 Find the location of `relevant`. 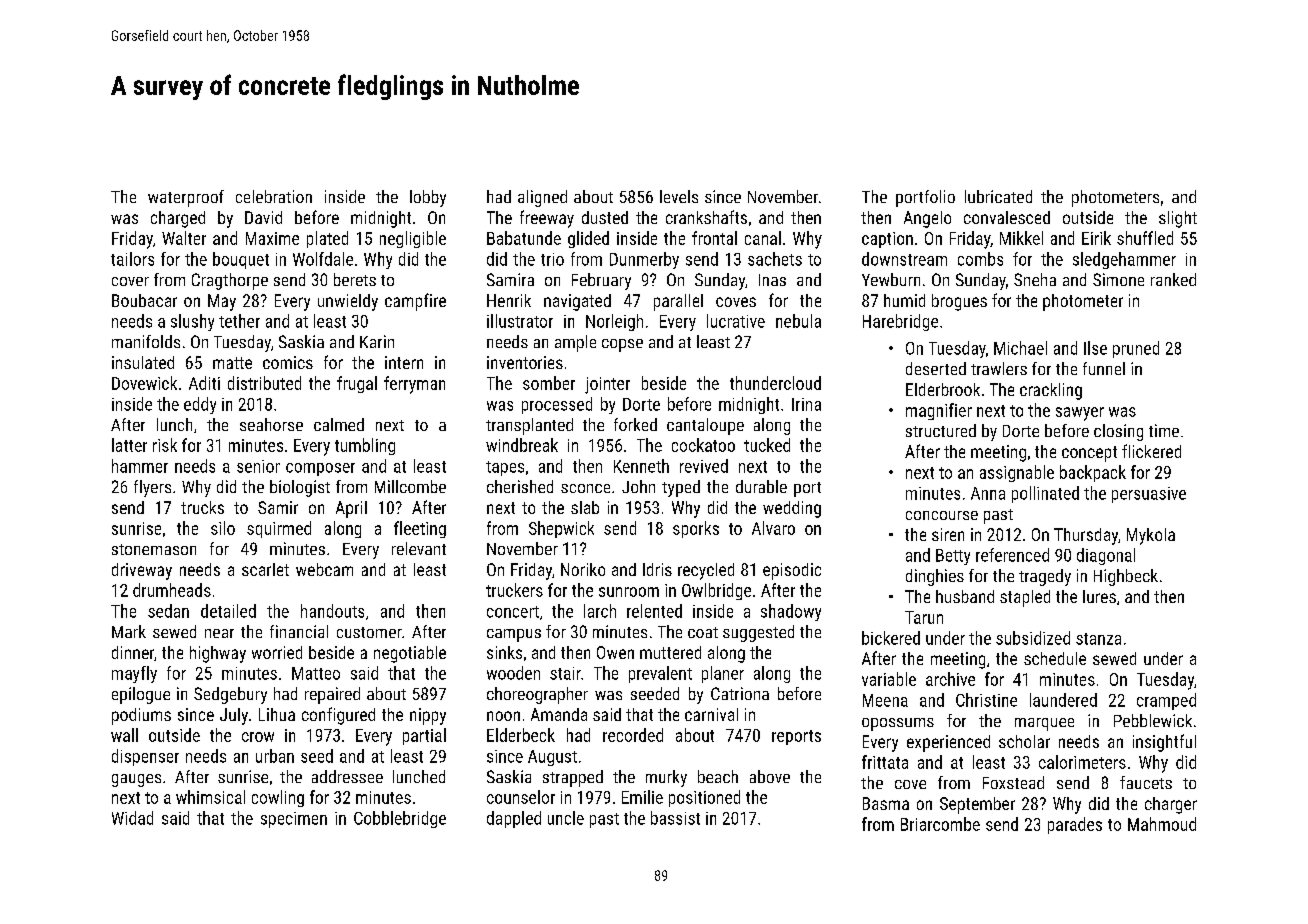

relevant is located at coordinates (419, 548).
